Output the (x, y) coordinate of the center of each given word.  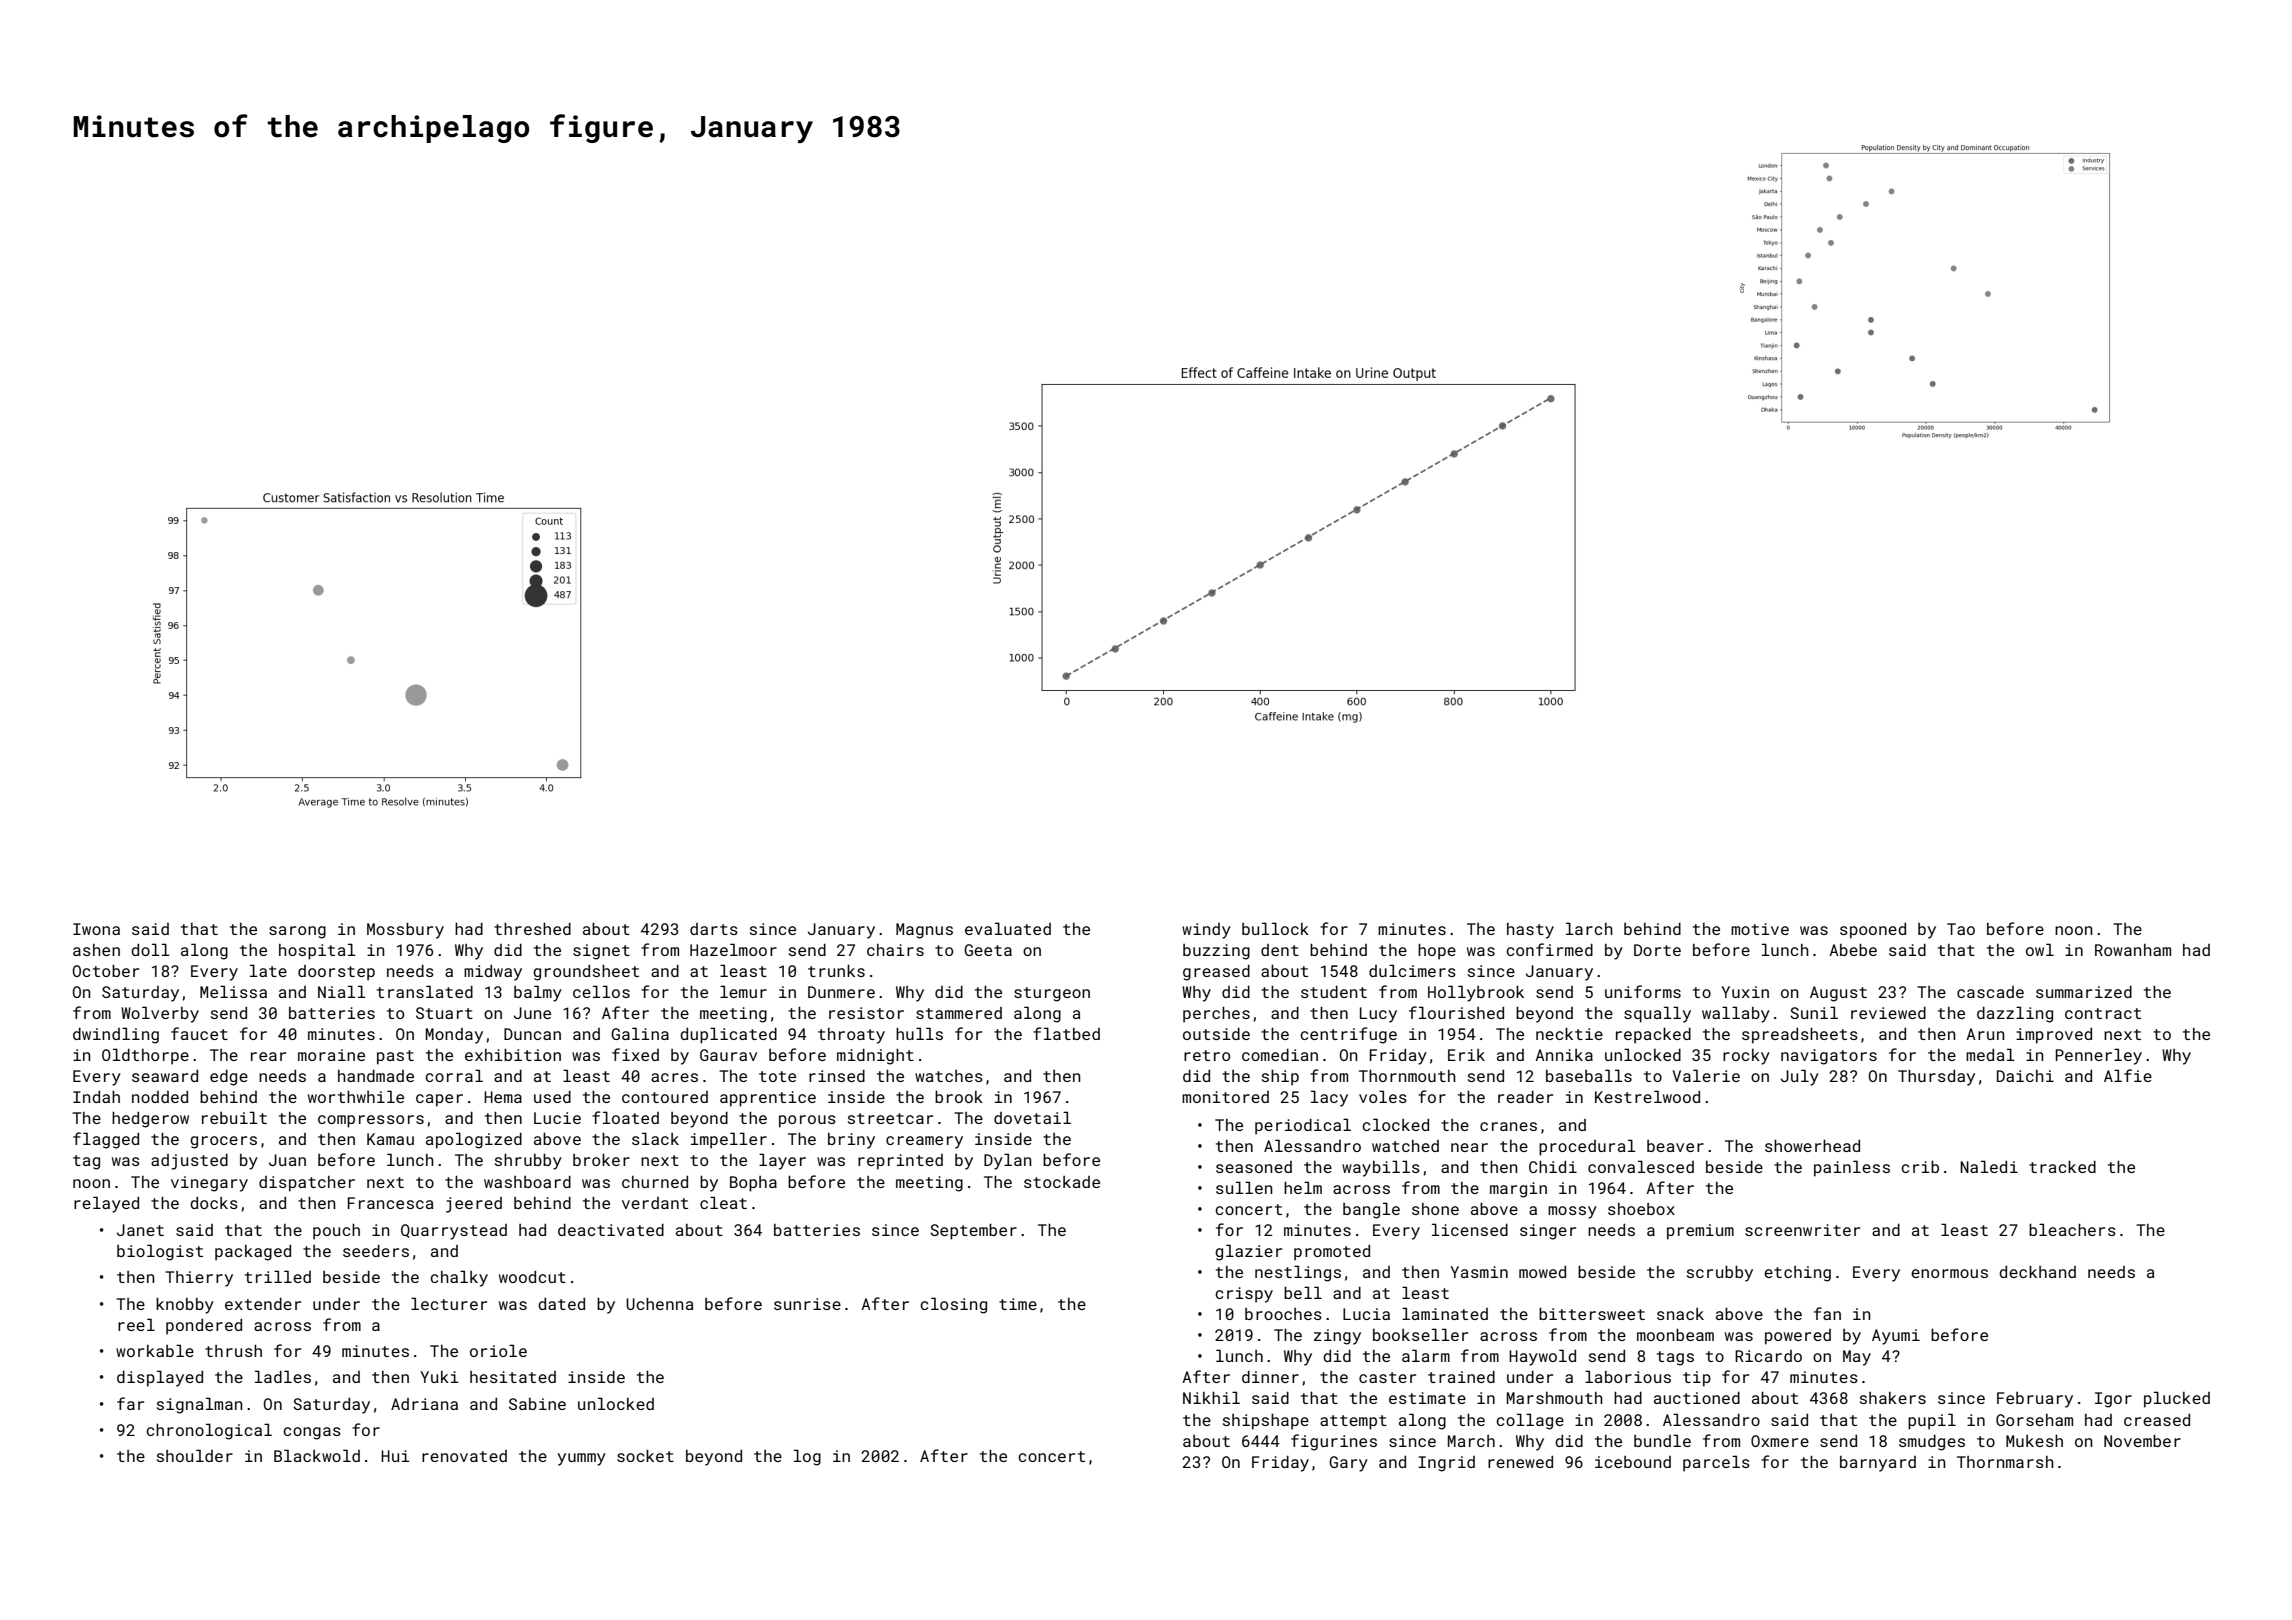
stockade (1062, 1182)
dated (561, 1303)
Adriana (424, 1404)
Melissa (233, 991)
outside (1216, 1033)
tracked (2062, 1166)
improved (2054, 1035)
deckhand (2037, 1271)
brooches (1283, 1314)
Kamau (390, 1139)
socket (645, 1455)
